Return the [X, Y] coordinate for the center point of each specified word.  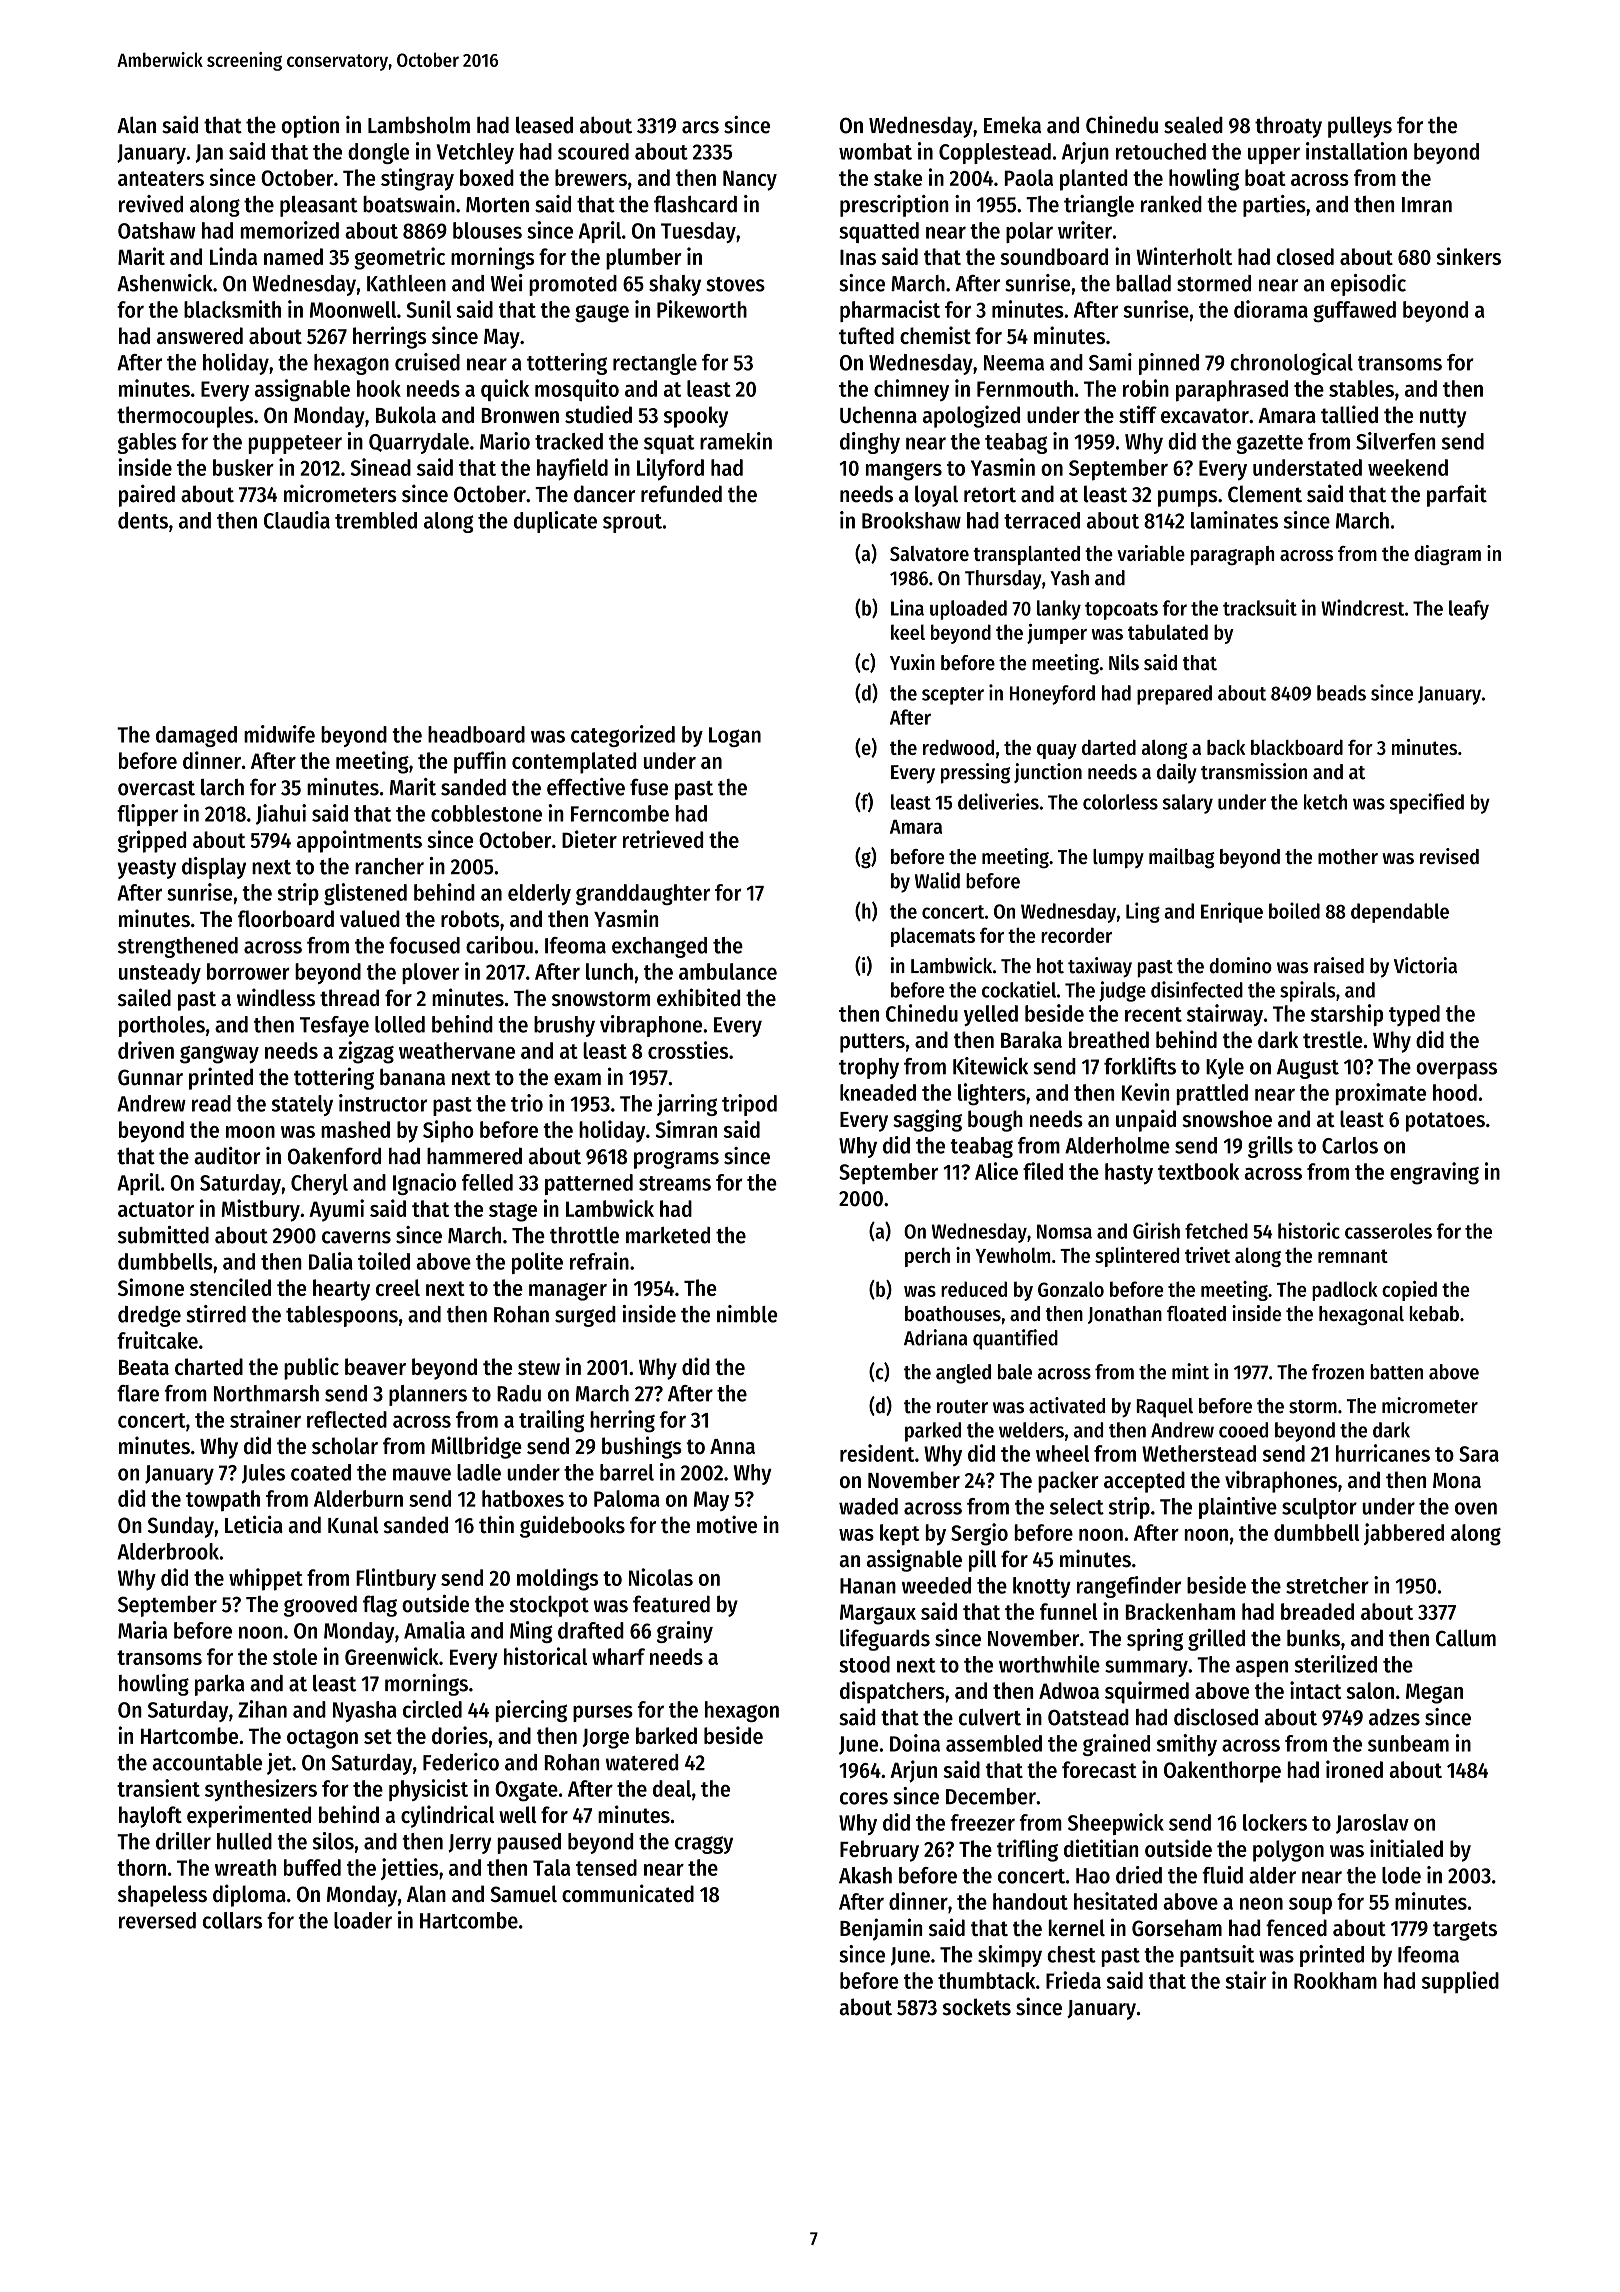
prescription [894, 206]
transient [158, 1788]
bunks [1313, 1638]
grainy [685, 1632]
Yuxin [912, 662]
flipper [147, 815]
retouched [1161, 151]
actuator [156, 1209]
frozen [1338, 1372]
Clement [1265, 494]
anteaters [161, 178]
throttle [584, 1235]
